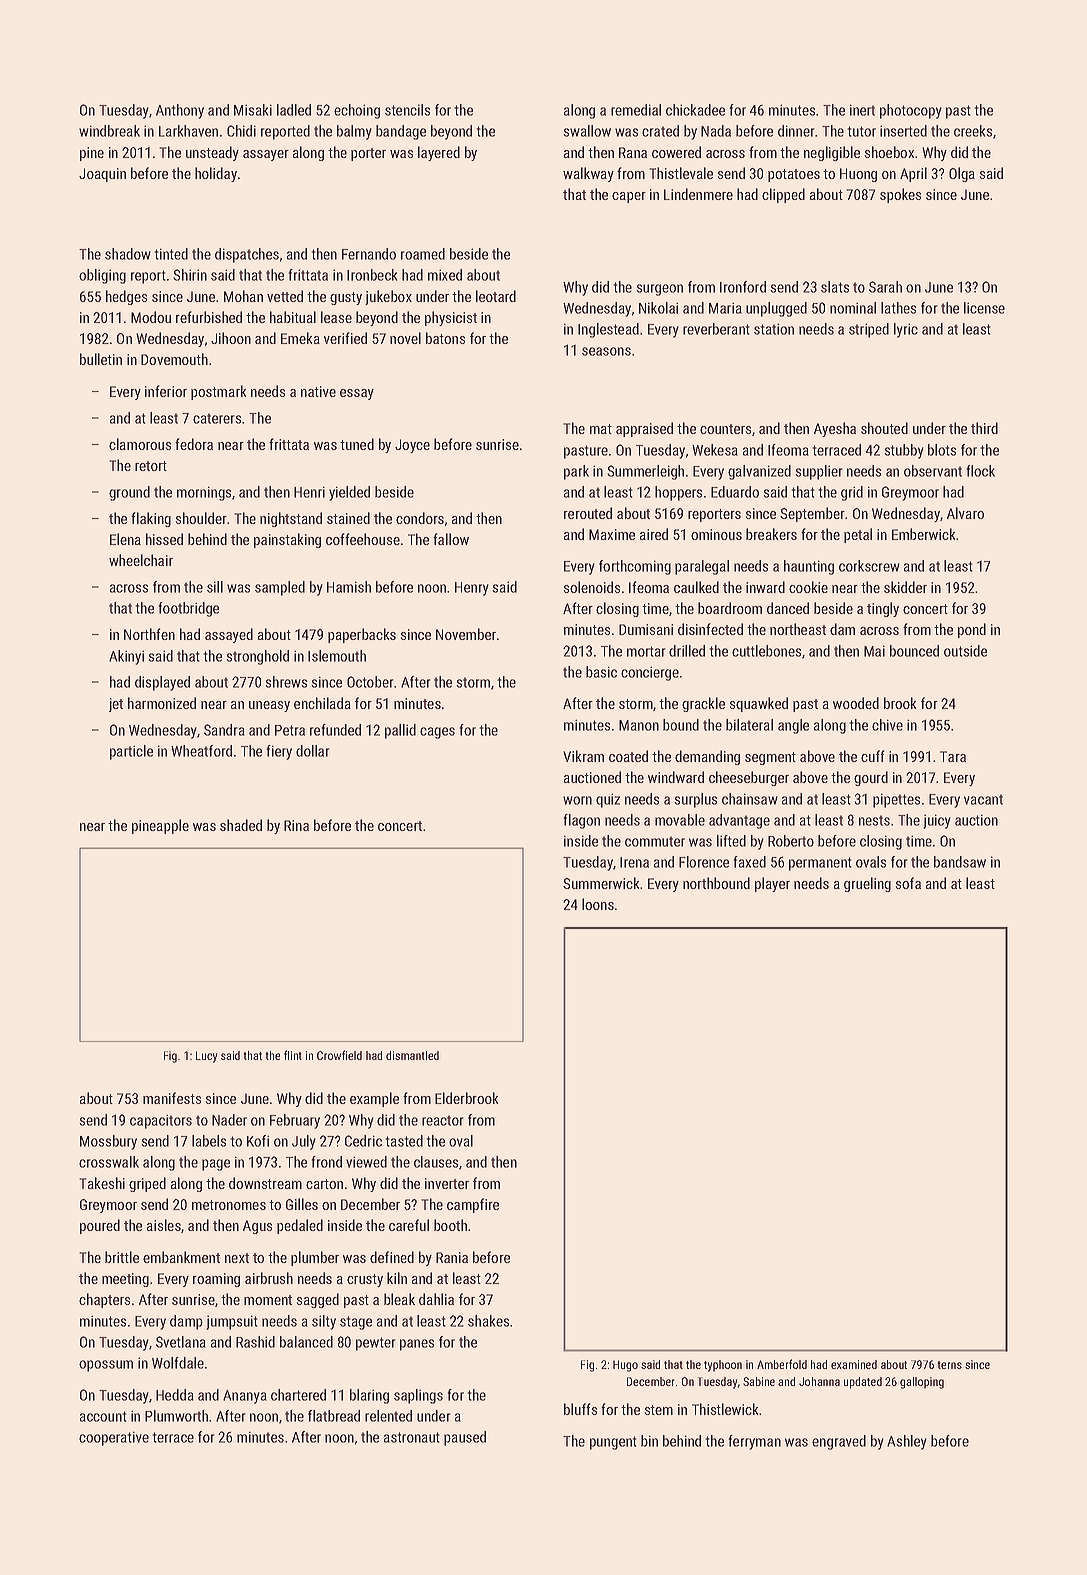 The height and width of the screenshot is (1575, 1087). What do you see at coordinates (334, 1416) in the screenshot?
I see `flatbread` at bounding box center [334, 1416].
